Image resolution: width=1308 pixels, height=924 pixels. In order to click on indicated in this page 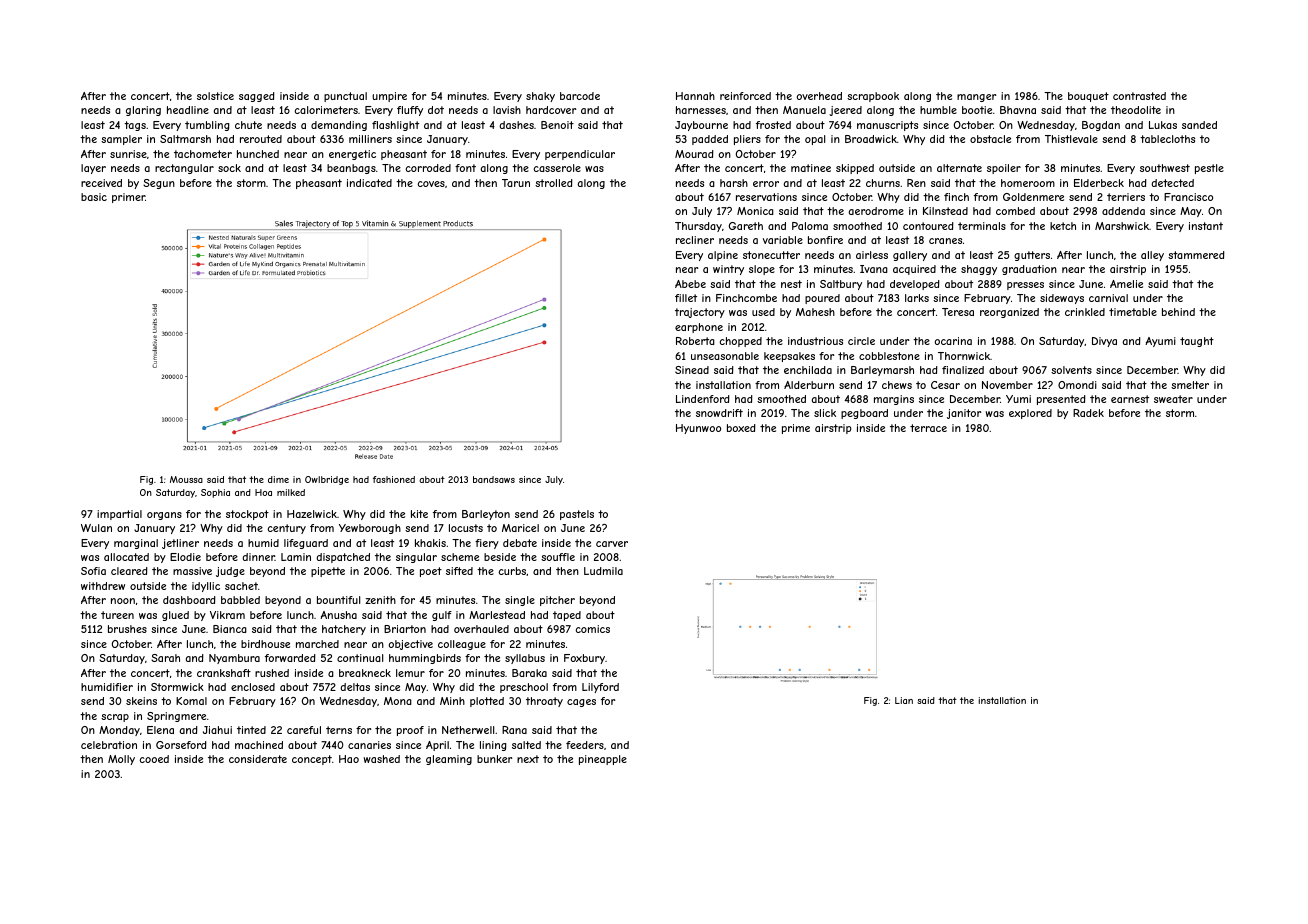, I will do `click(369, 183)`.
